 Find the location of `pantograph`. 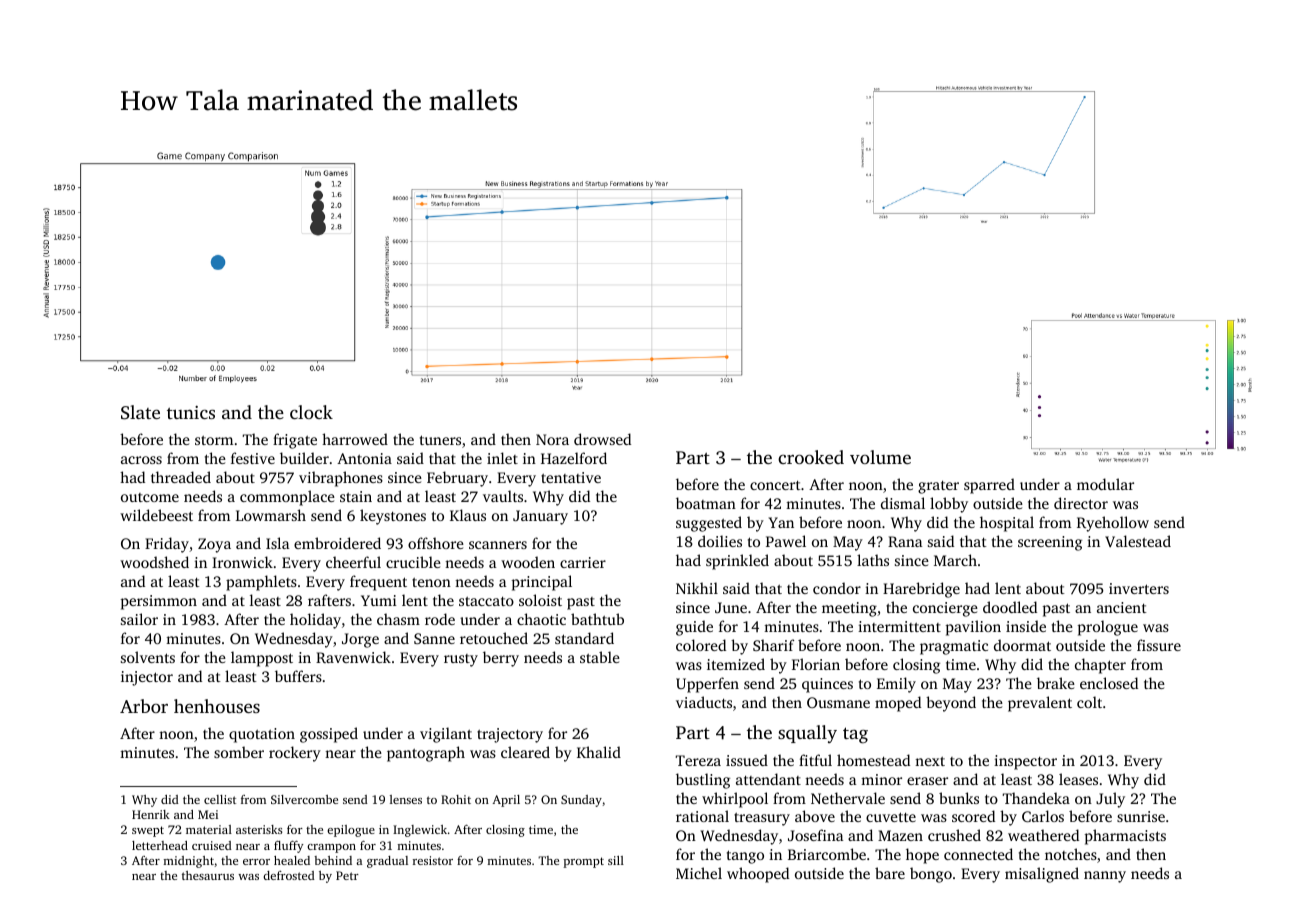

pantograph is located at coordinates (426, 754).
